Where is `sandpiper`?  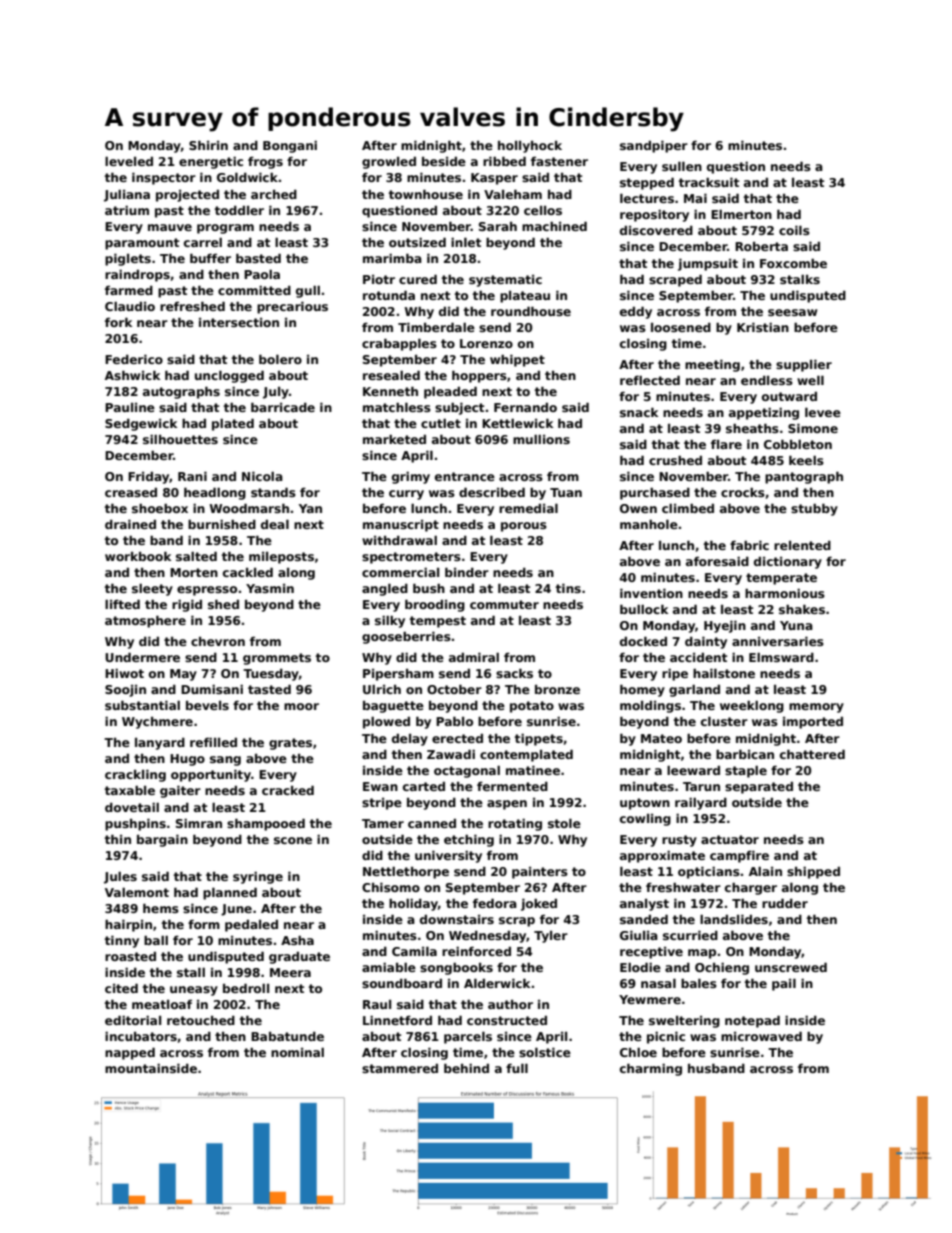 sandpiper is located at coordinates (654, 146).
